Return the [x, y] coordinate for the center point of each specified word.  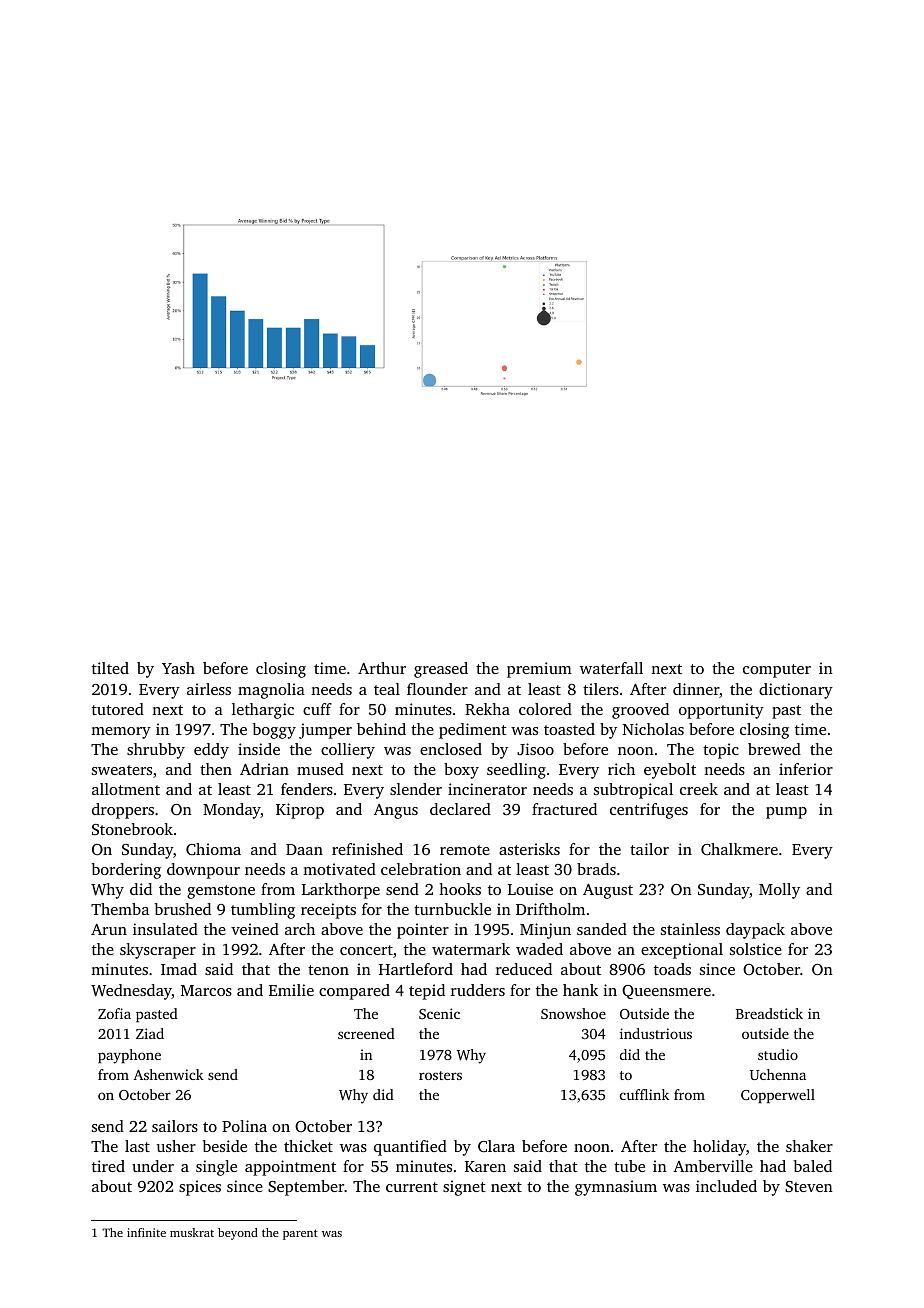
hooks [460, 889]
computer [777, 671]
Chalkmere [739, 849]
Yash [178, 668]
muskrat [192, 1232]
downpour [203, 871]
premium [539, 670]
